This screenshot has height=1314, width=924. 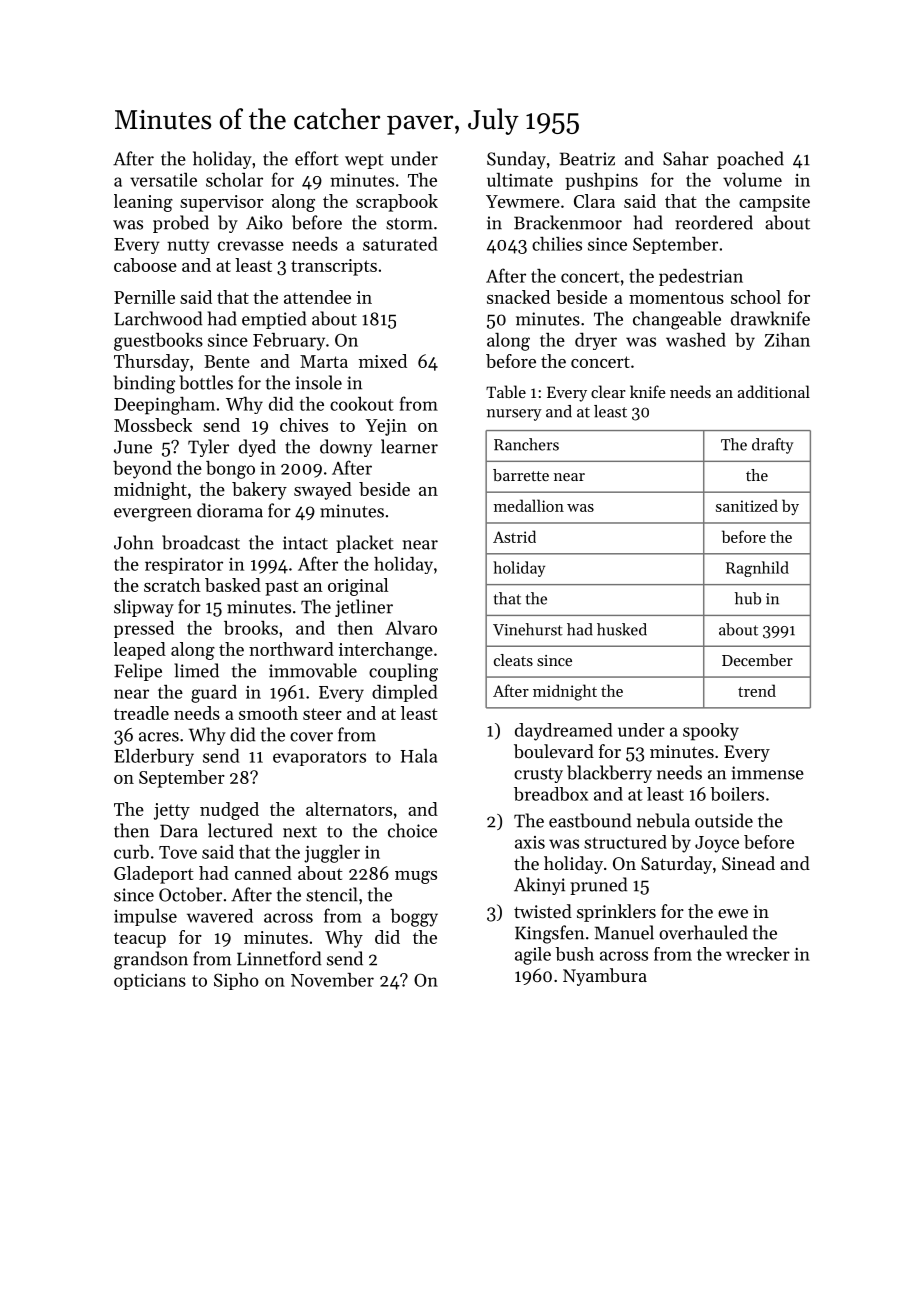 I want to click on Akinyi, so click(x=539, y=886).
